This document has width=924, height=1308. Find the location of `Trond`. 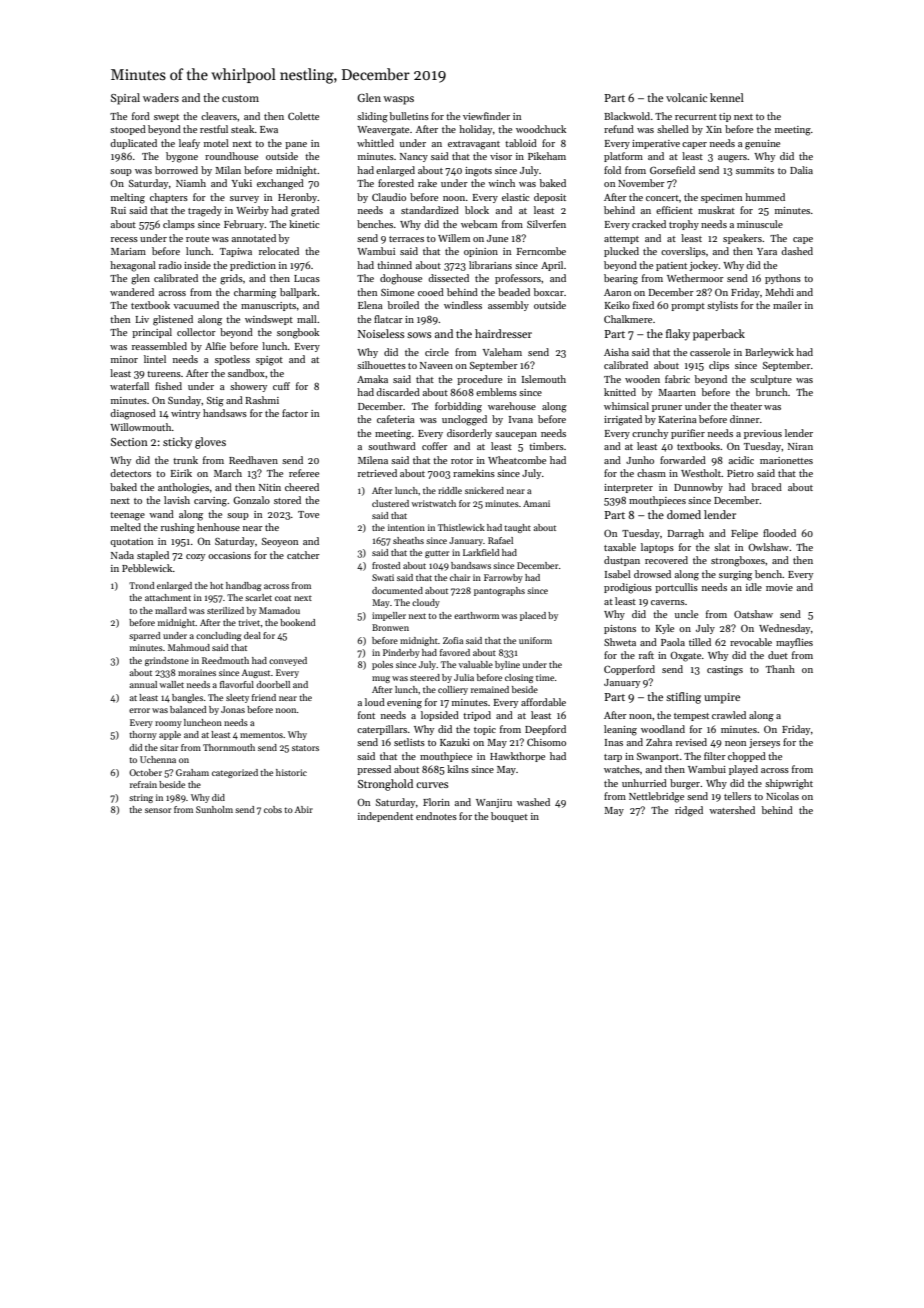

Trond is located at coordinates (142, 585).
